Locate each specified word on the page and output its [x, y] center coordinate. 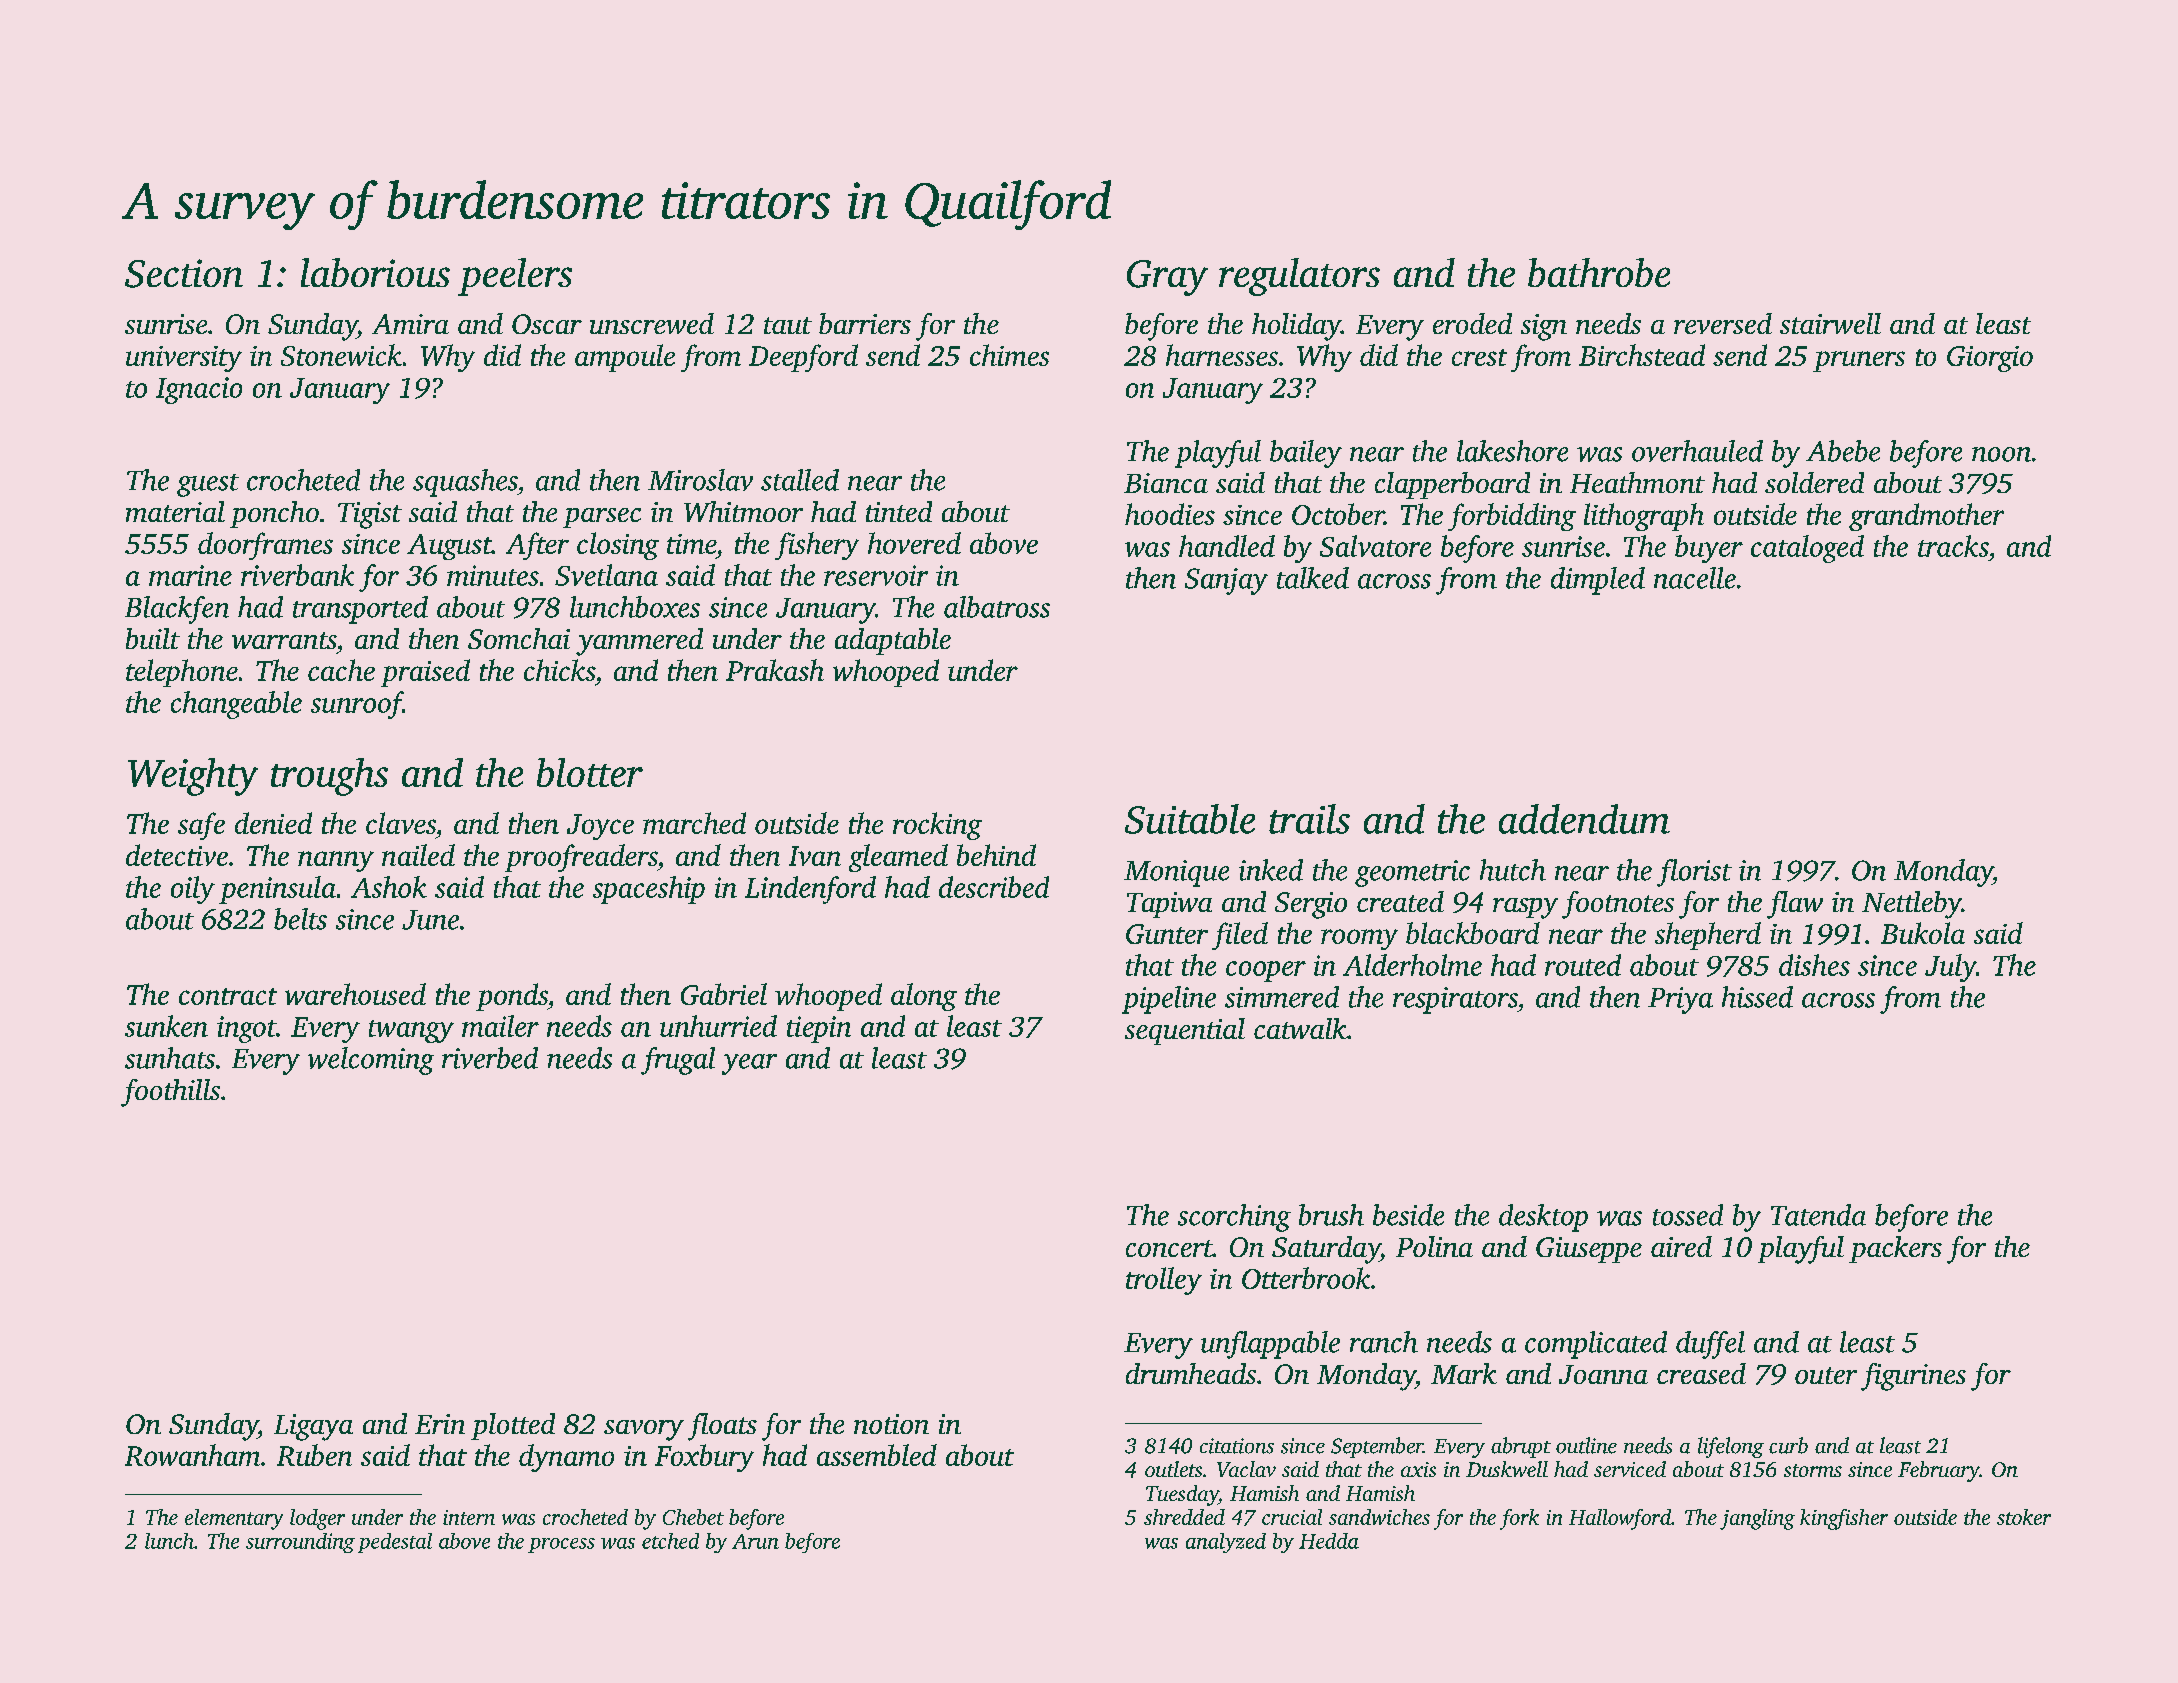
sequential [1185, 1031]
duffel [1710, 1345]
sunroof [357, 705]
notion [891, 1424]
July [1950, 968]
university [184, 359]
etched [670, 1541]
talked [1313, 578]
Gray [1167, 278]
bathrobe [1599, 272]
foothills [170, 1093]
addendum [1584, 819]
